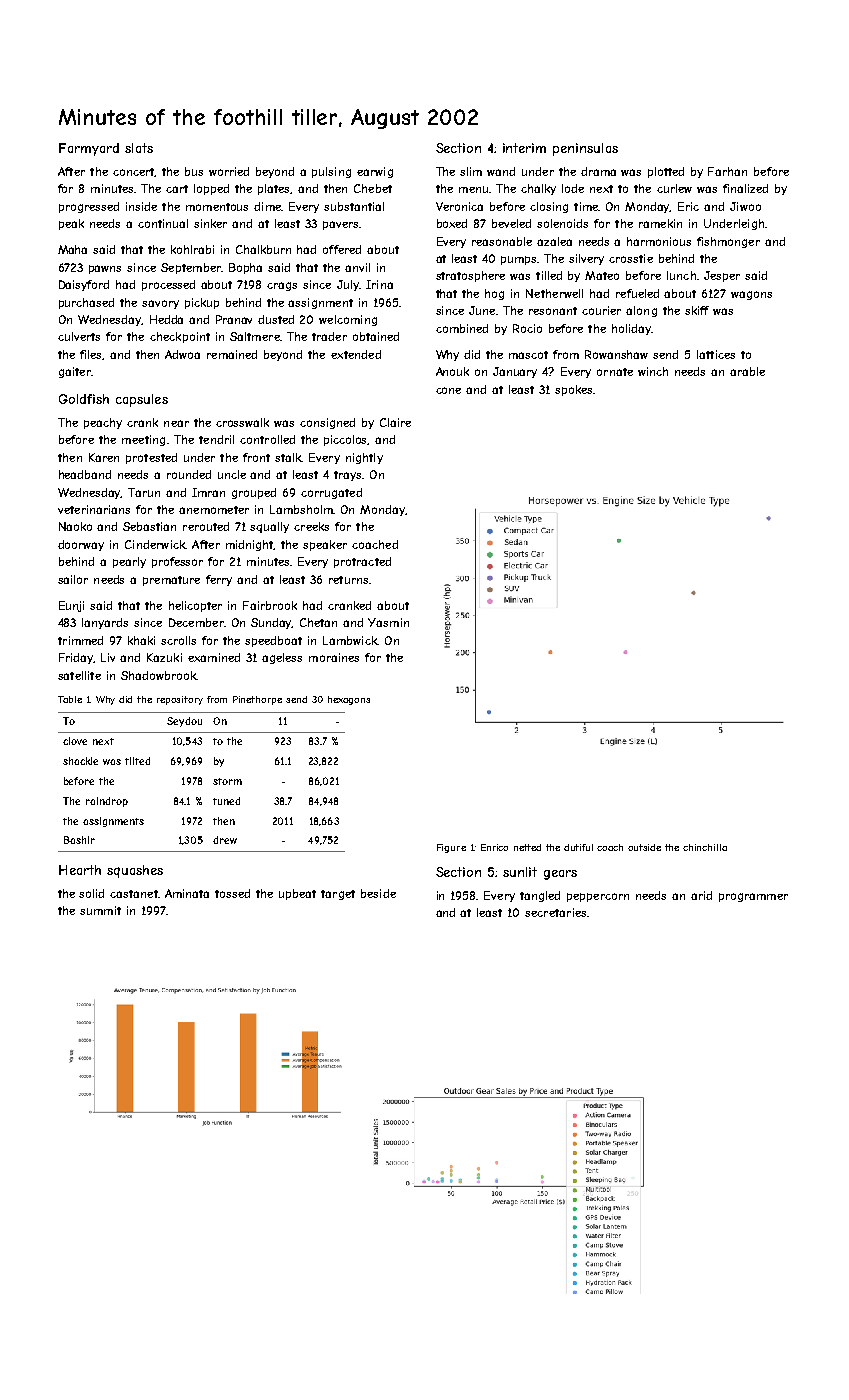  Describe the element at coordinates (728, 242) in the screenshot. I see `fishmonger` at that location.
